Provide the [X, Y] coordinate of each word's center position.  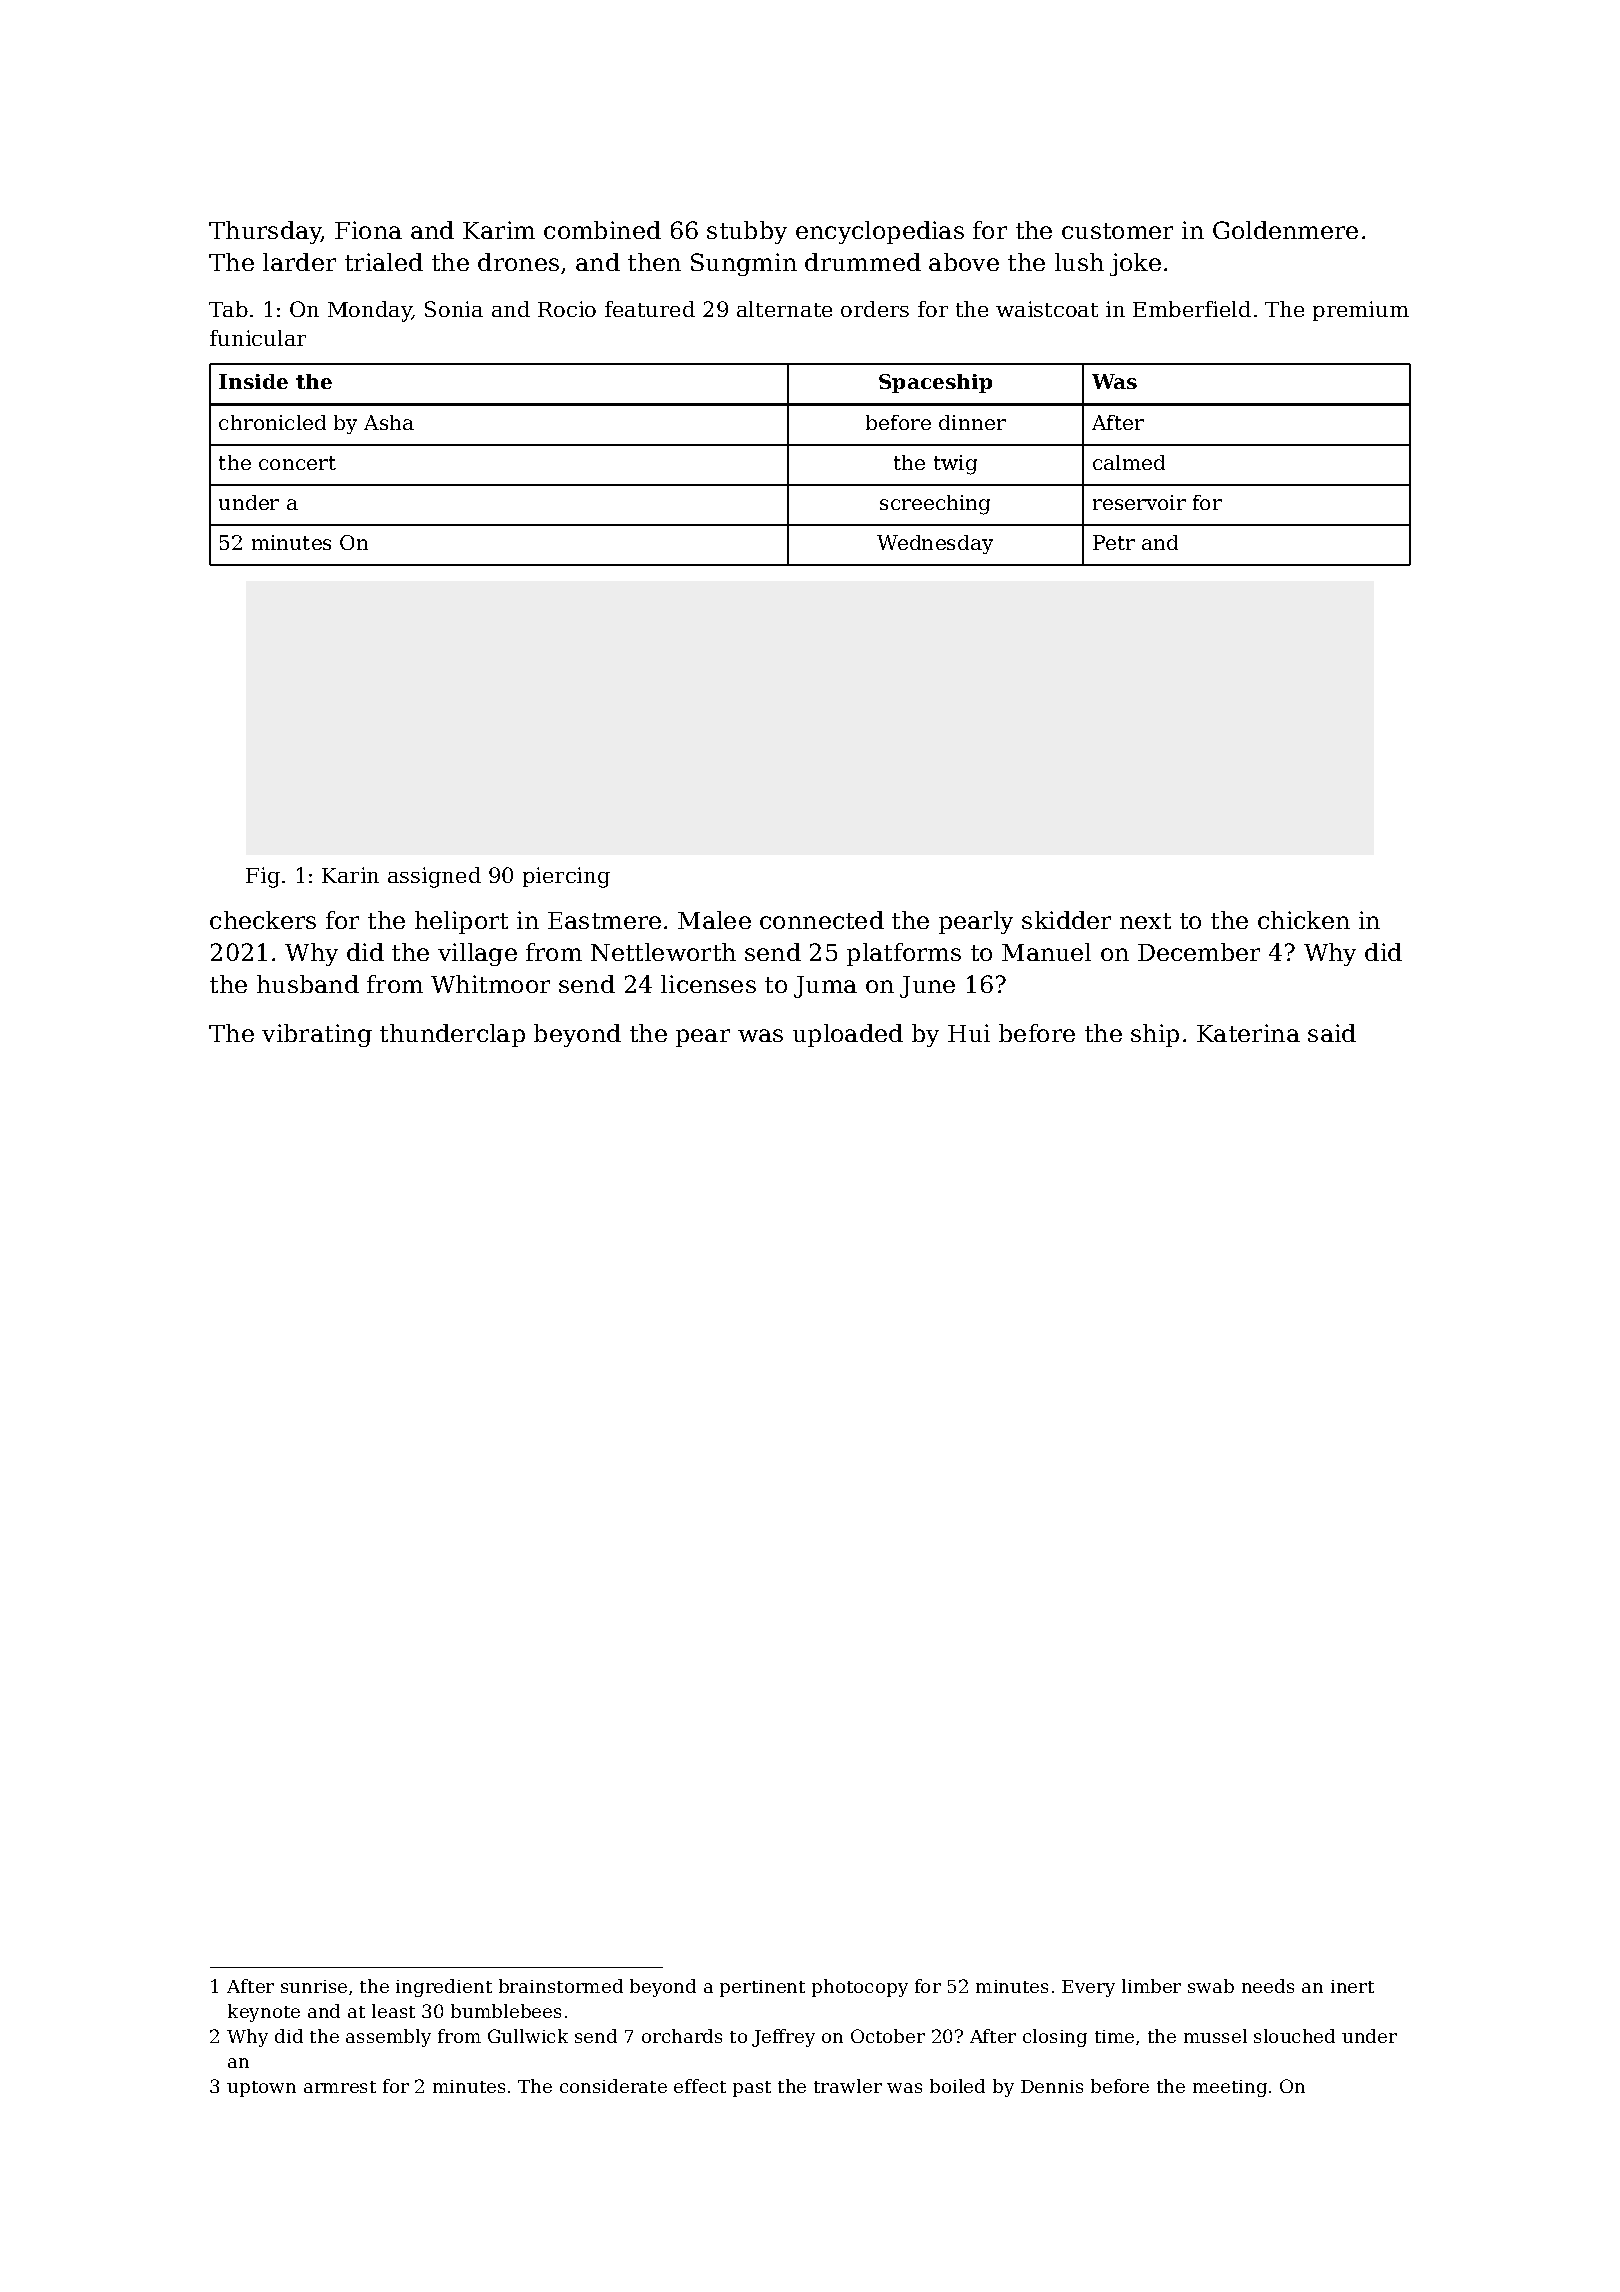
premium [1361, 311]
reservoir [1139, 502]
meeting [1230, 2088]
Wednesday [935, 544]
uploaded [848, 1035]
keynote [264, 2013]
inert [1352, 1986]
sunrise [314, 1986]
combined [602, 230]
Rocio [567, 309]
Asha [389, 422]
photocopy [860, 1988]
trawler [848, 2086]
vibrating [317, 1035]
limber [1151, 1986]
